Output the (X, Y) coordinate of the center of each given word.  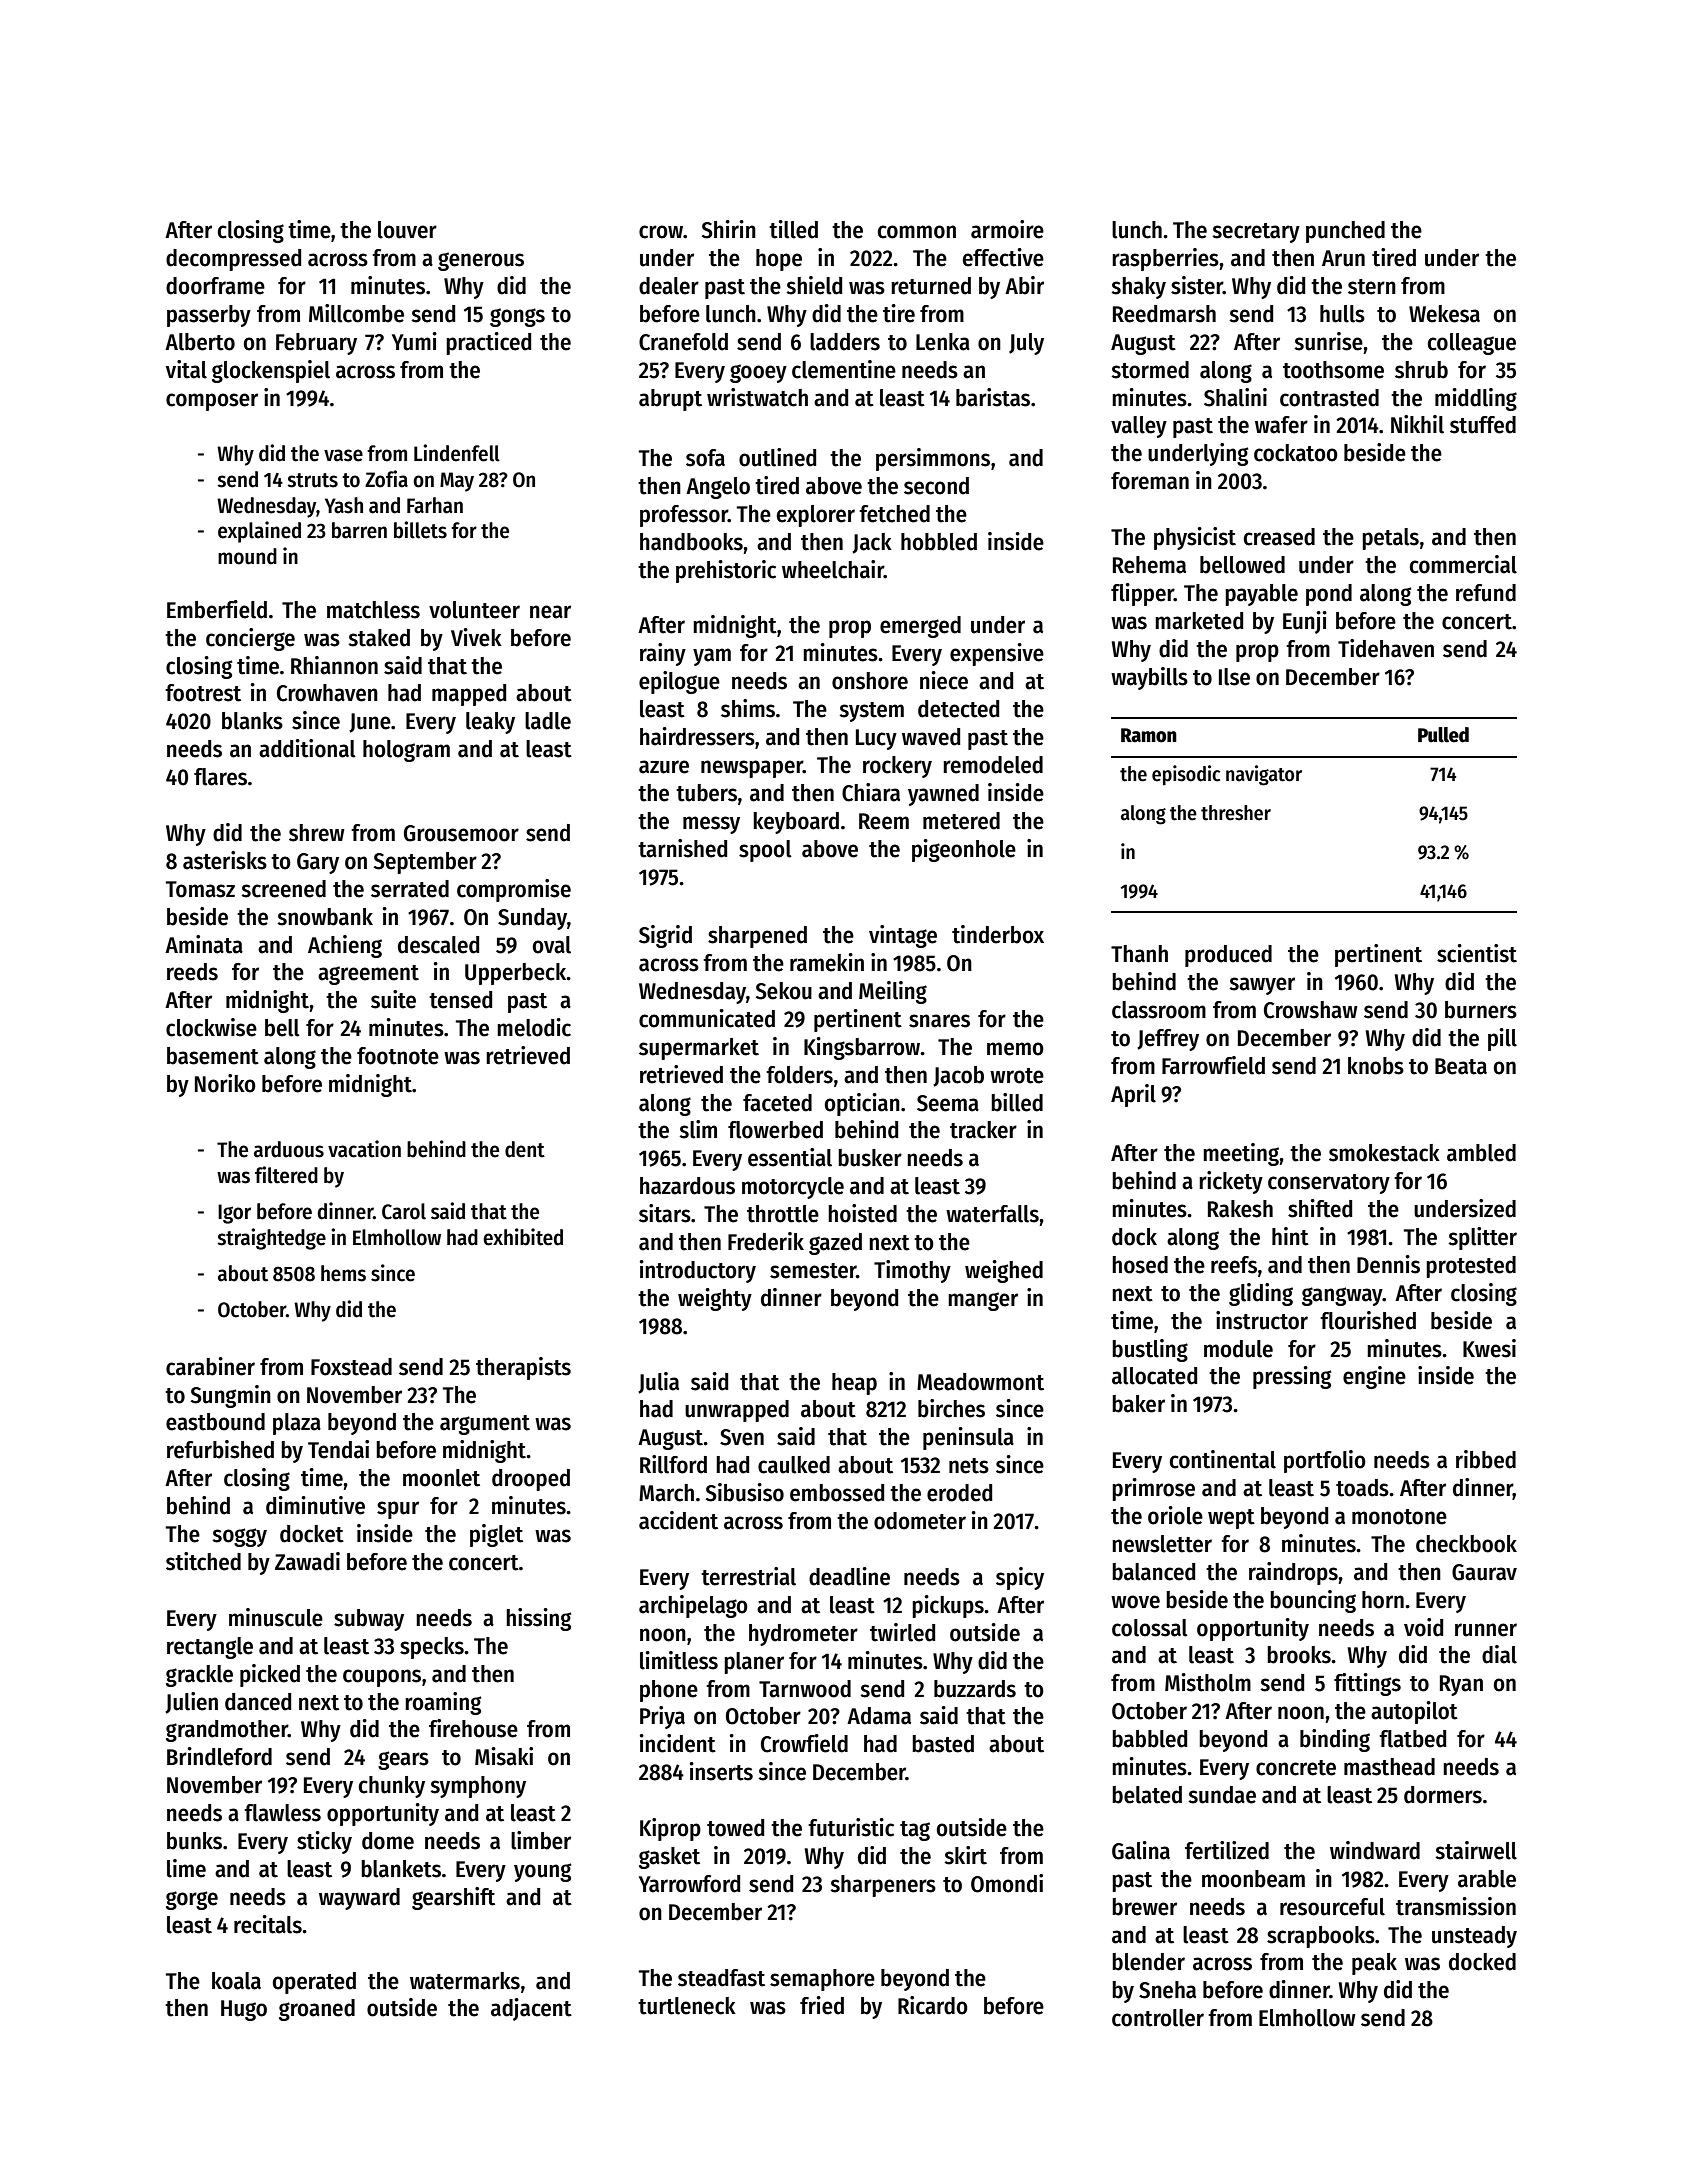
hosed (1140, 1265)
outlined (777, 457)
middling (1476, 399)
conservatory (1329, 1184)
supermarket (699, 1049)
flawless (282, 1813)
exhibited (523, 1237)
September (425, 863)
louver (407, 230)
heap (854, 1384)
